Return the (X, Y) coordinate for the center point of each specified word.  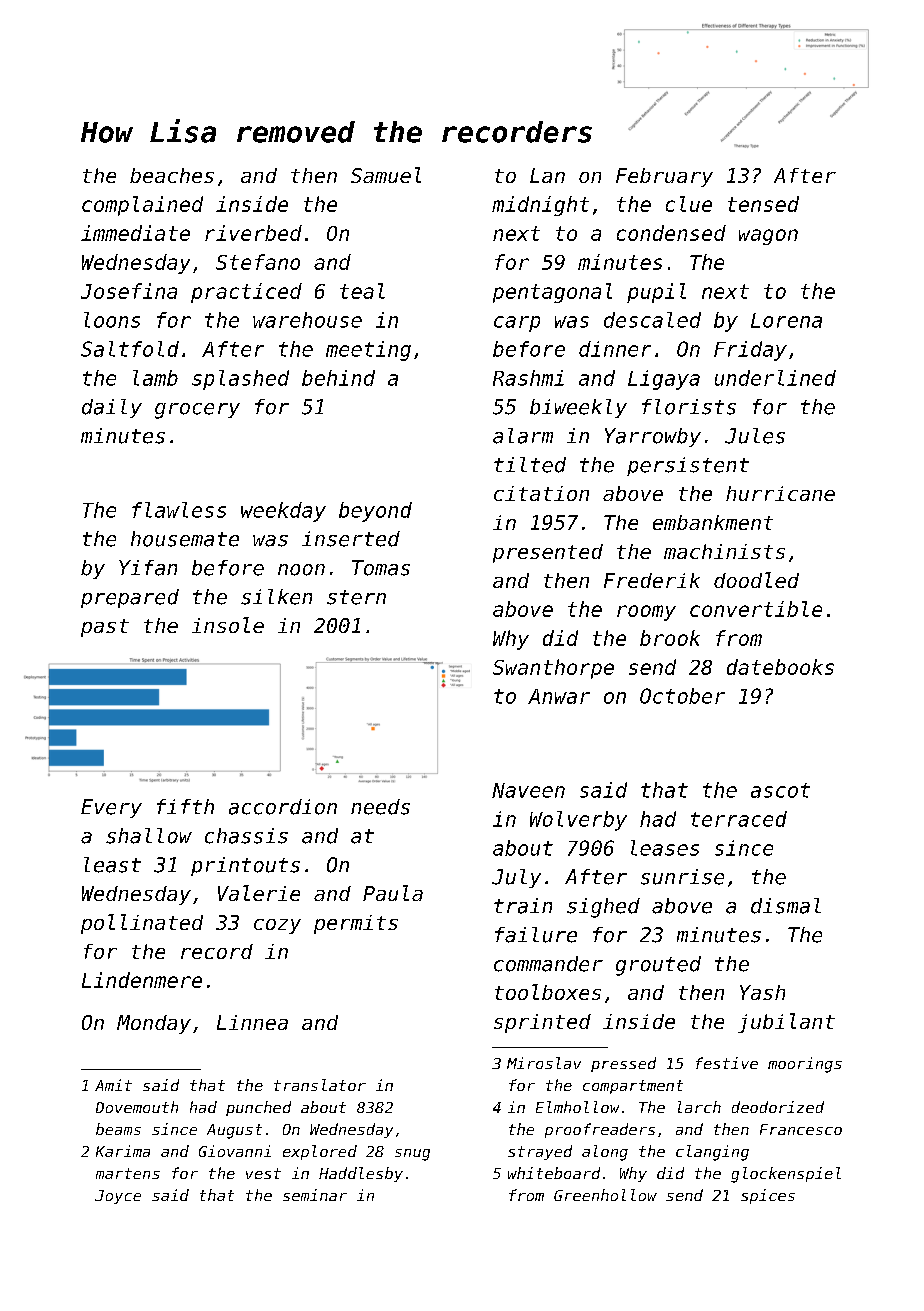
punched (258, 1108)
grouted (658, 966)
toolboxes (548, 992)
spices (768, 1196)
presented (548, 553)
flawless (179, 510)
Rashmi (528, 378)
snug (412, 1155)
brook (670, 638)
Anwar (559, 696)
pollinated (142, 924)
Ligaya (664, 380)
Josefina (129, 291)
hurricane (780, 493)
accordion (283, 807)
